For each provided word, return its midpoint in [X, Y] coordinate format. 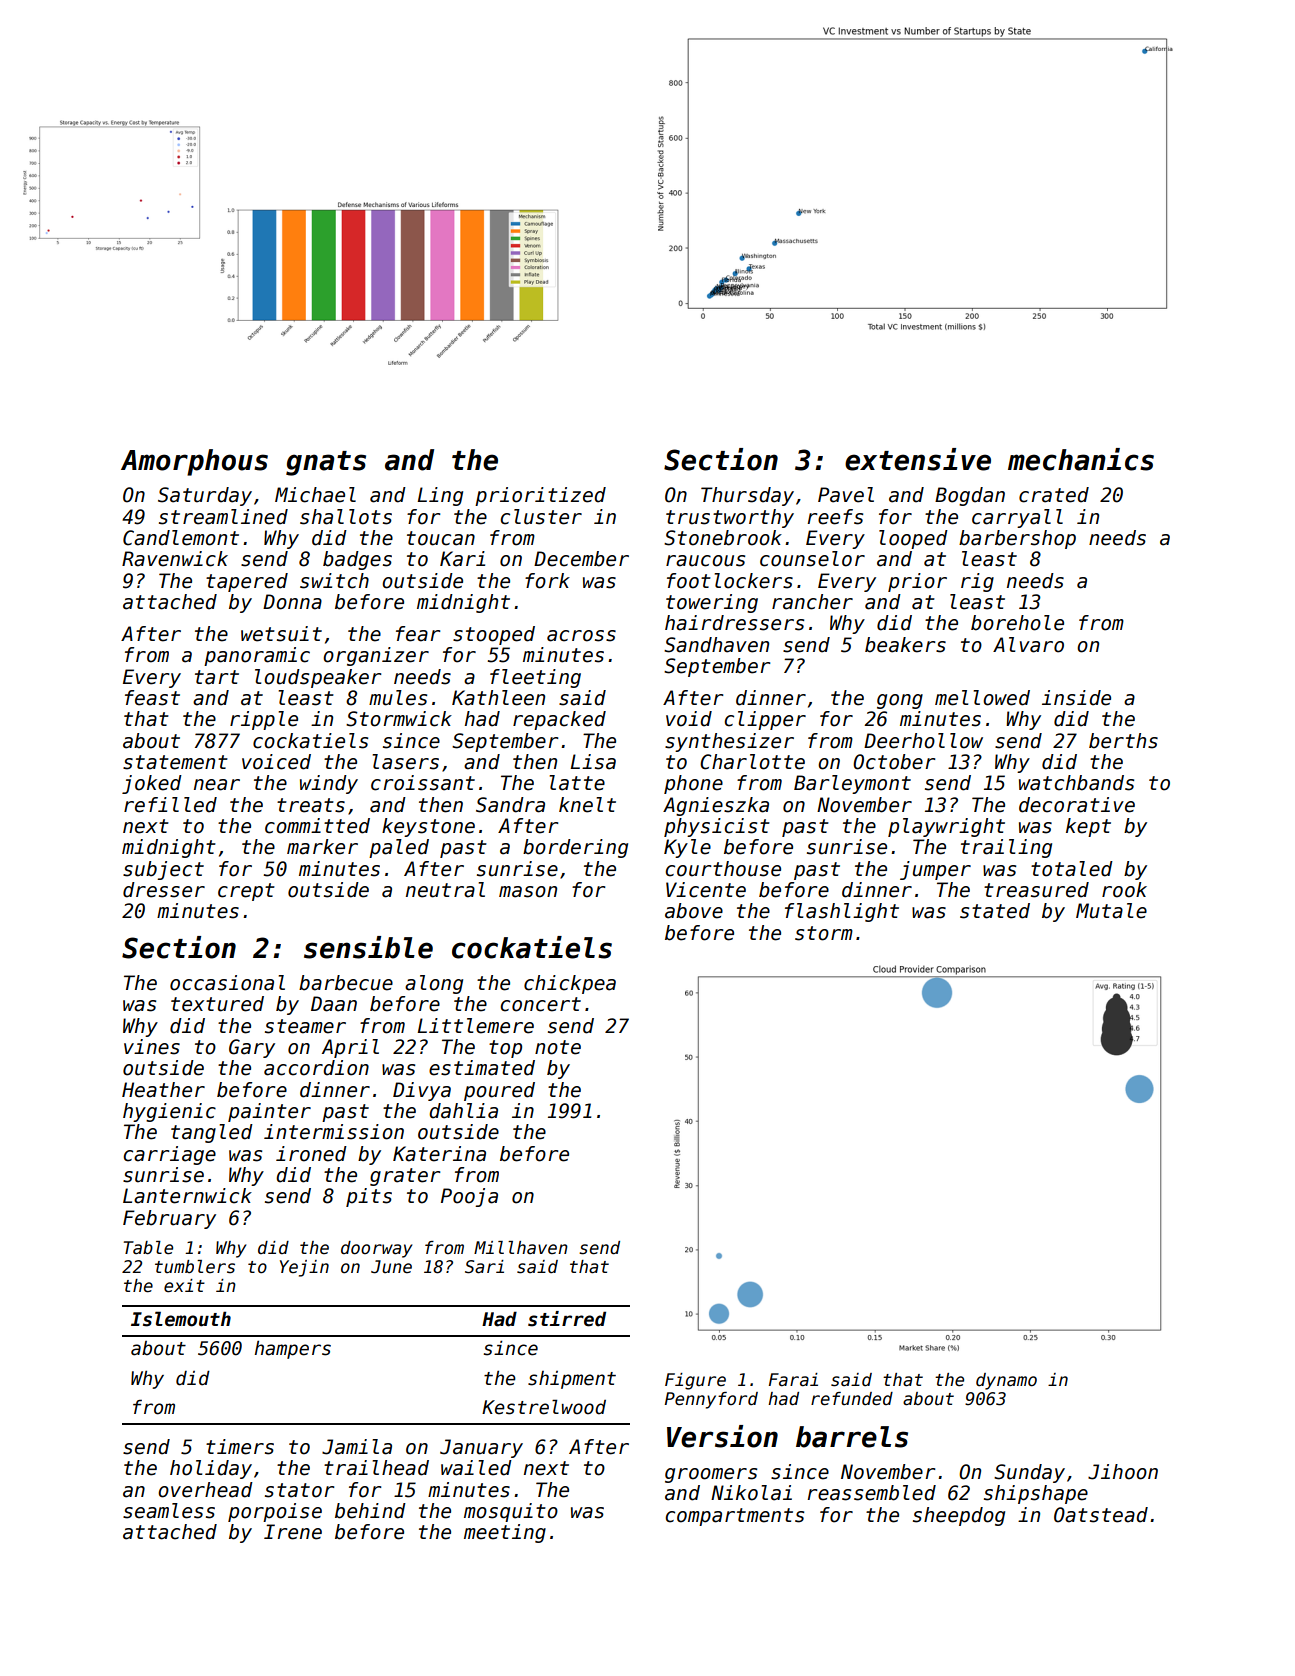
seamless [169, 1511]
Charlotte [752, 762]
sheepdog [959, 1516]
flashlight [842, 912]
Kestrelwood [544, 1407]
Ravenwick [175, 559]
